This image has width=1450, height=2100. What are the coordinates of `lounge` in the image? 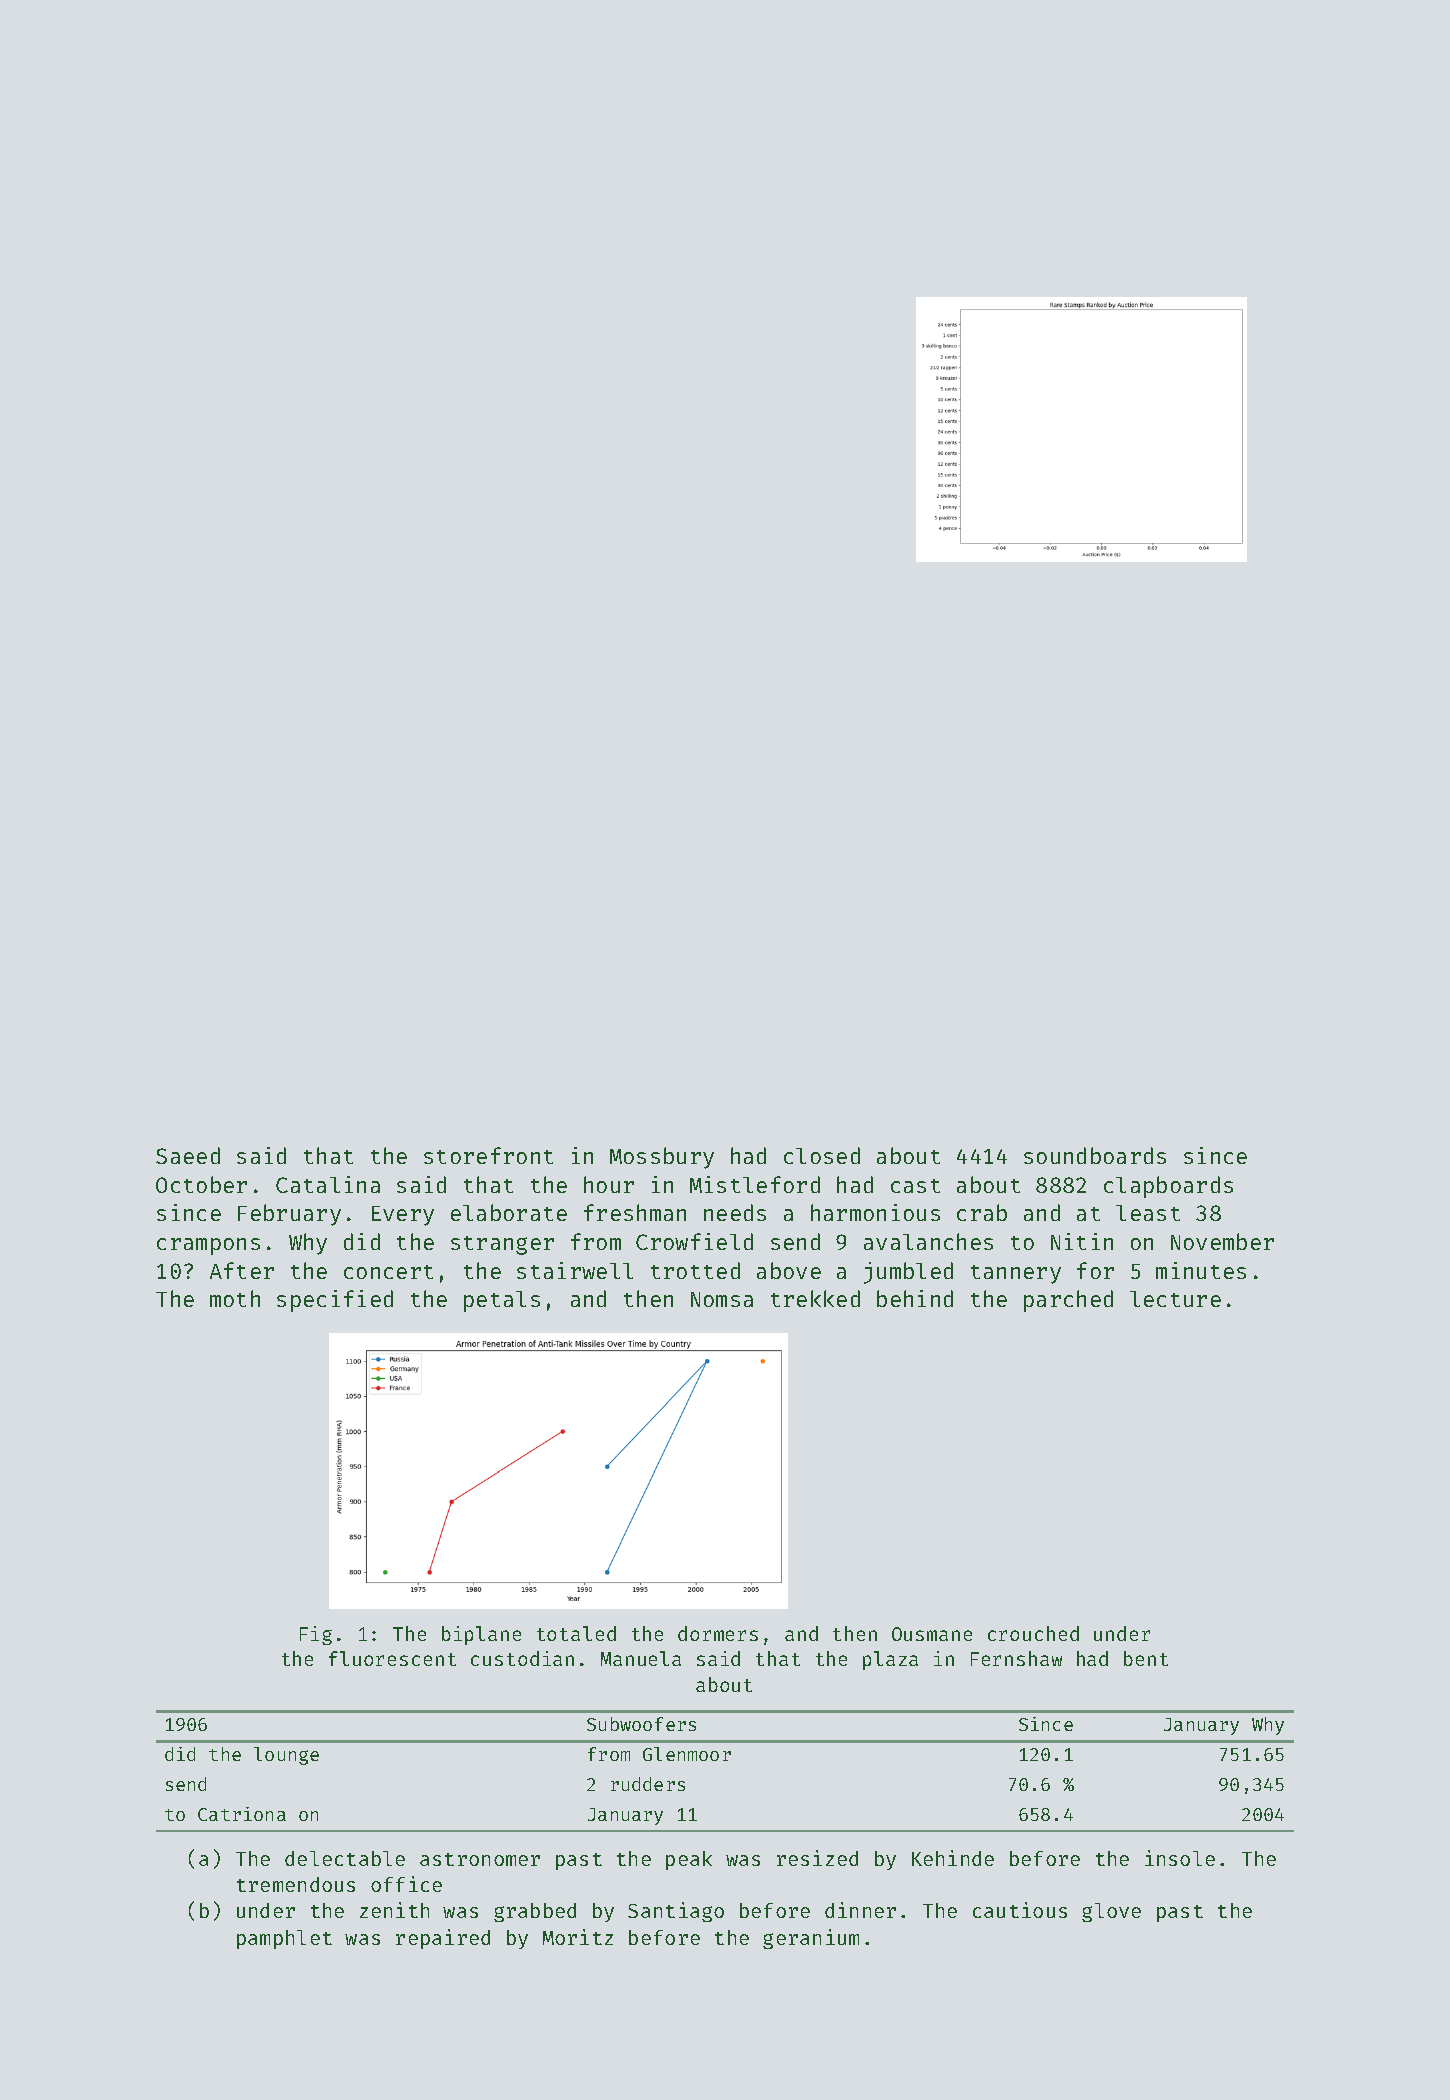 It's located at (286, 1756).
